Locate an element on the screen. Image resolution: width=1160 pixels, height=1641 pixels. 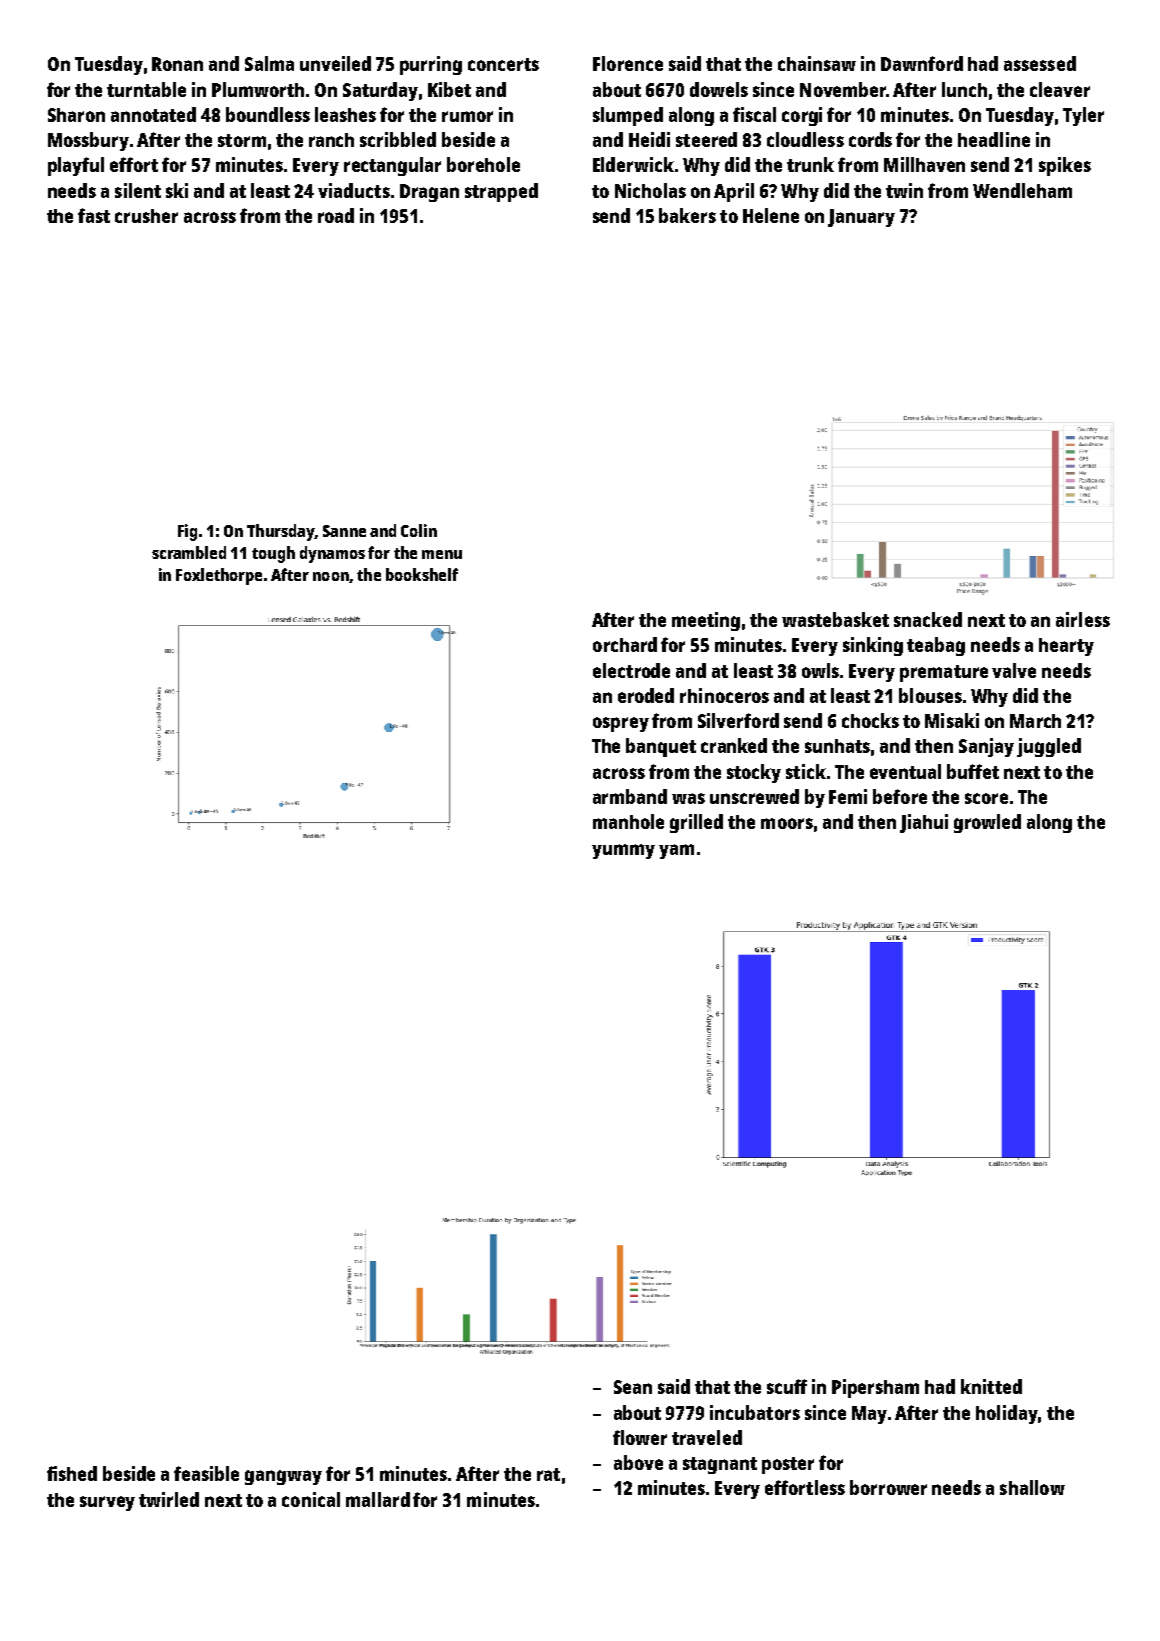
crusher is located at coordinates (146, 216).
